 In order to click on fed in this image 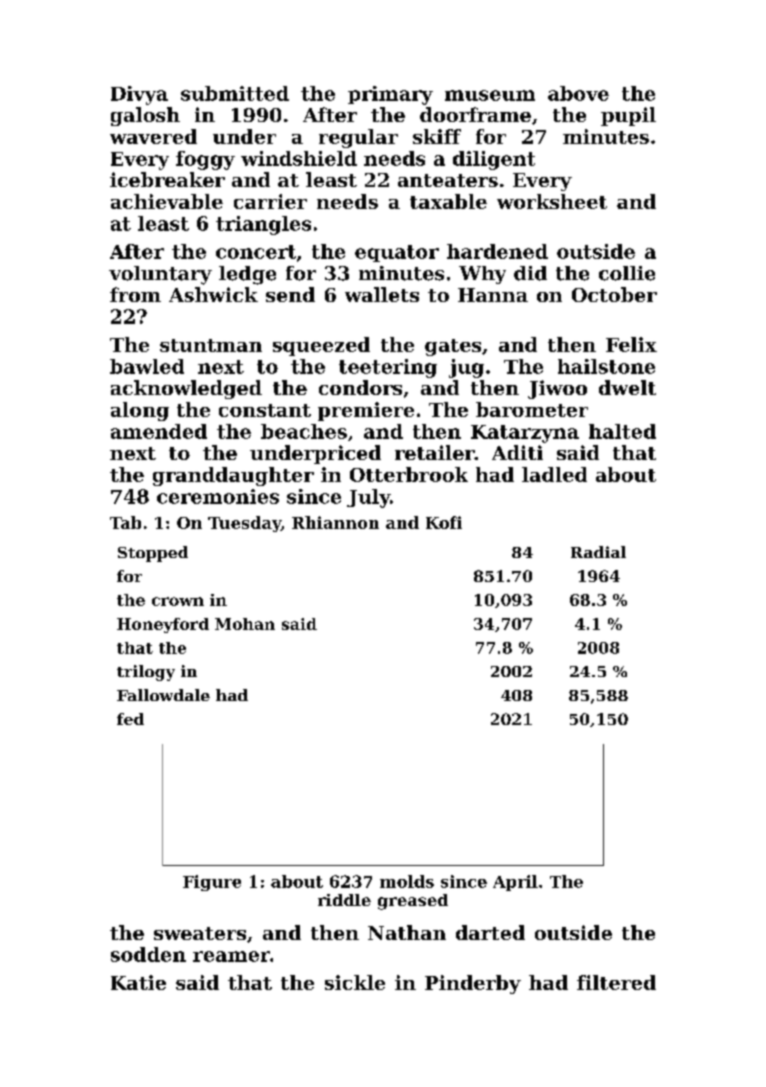, I will do `click(130, 719)`.
